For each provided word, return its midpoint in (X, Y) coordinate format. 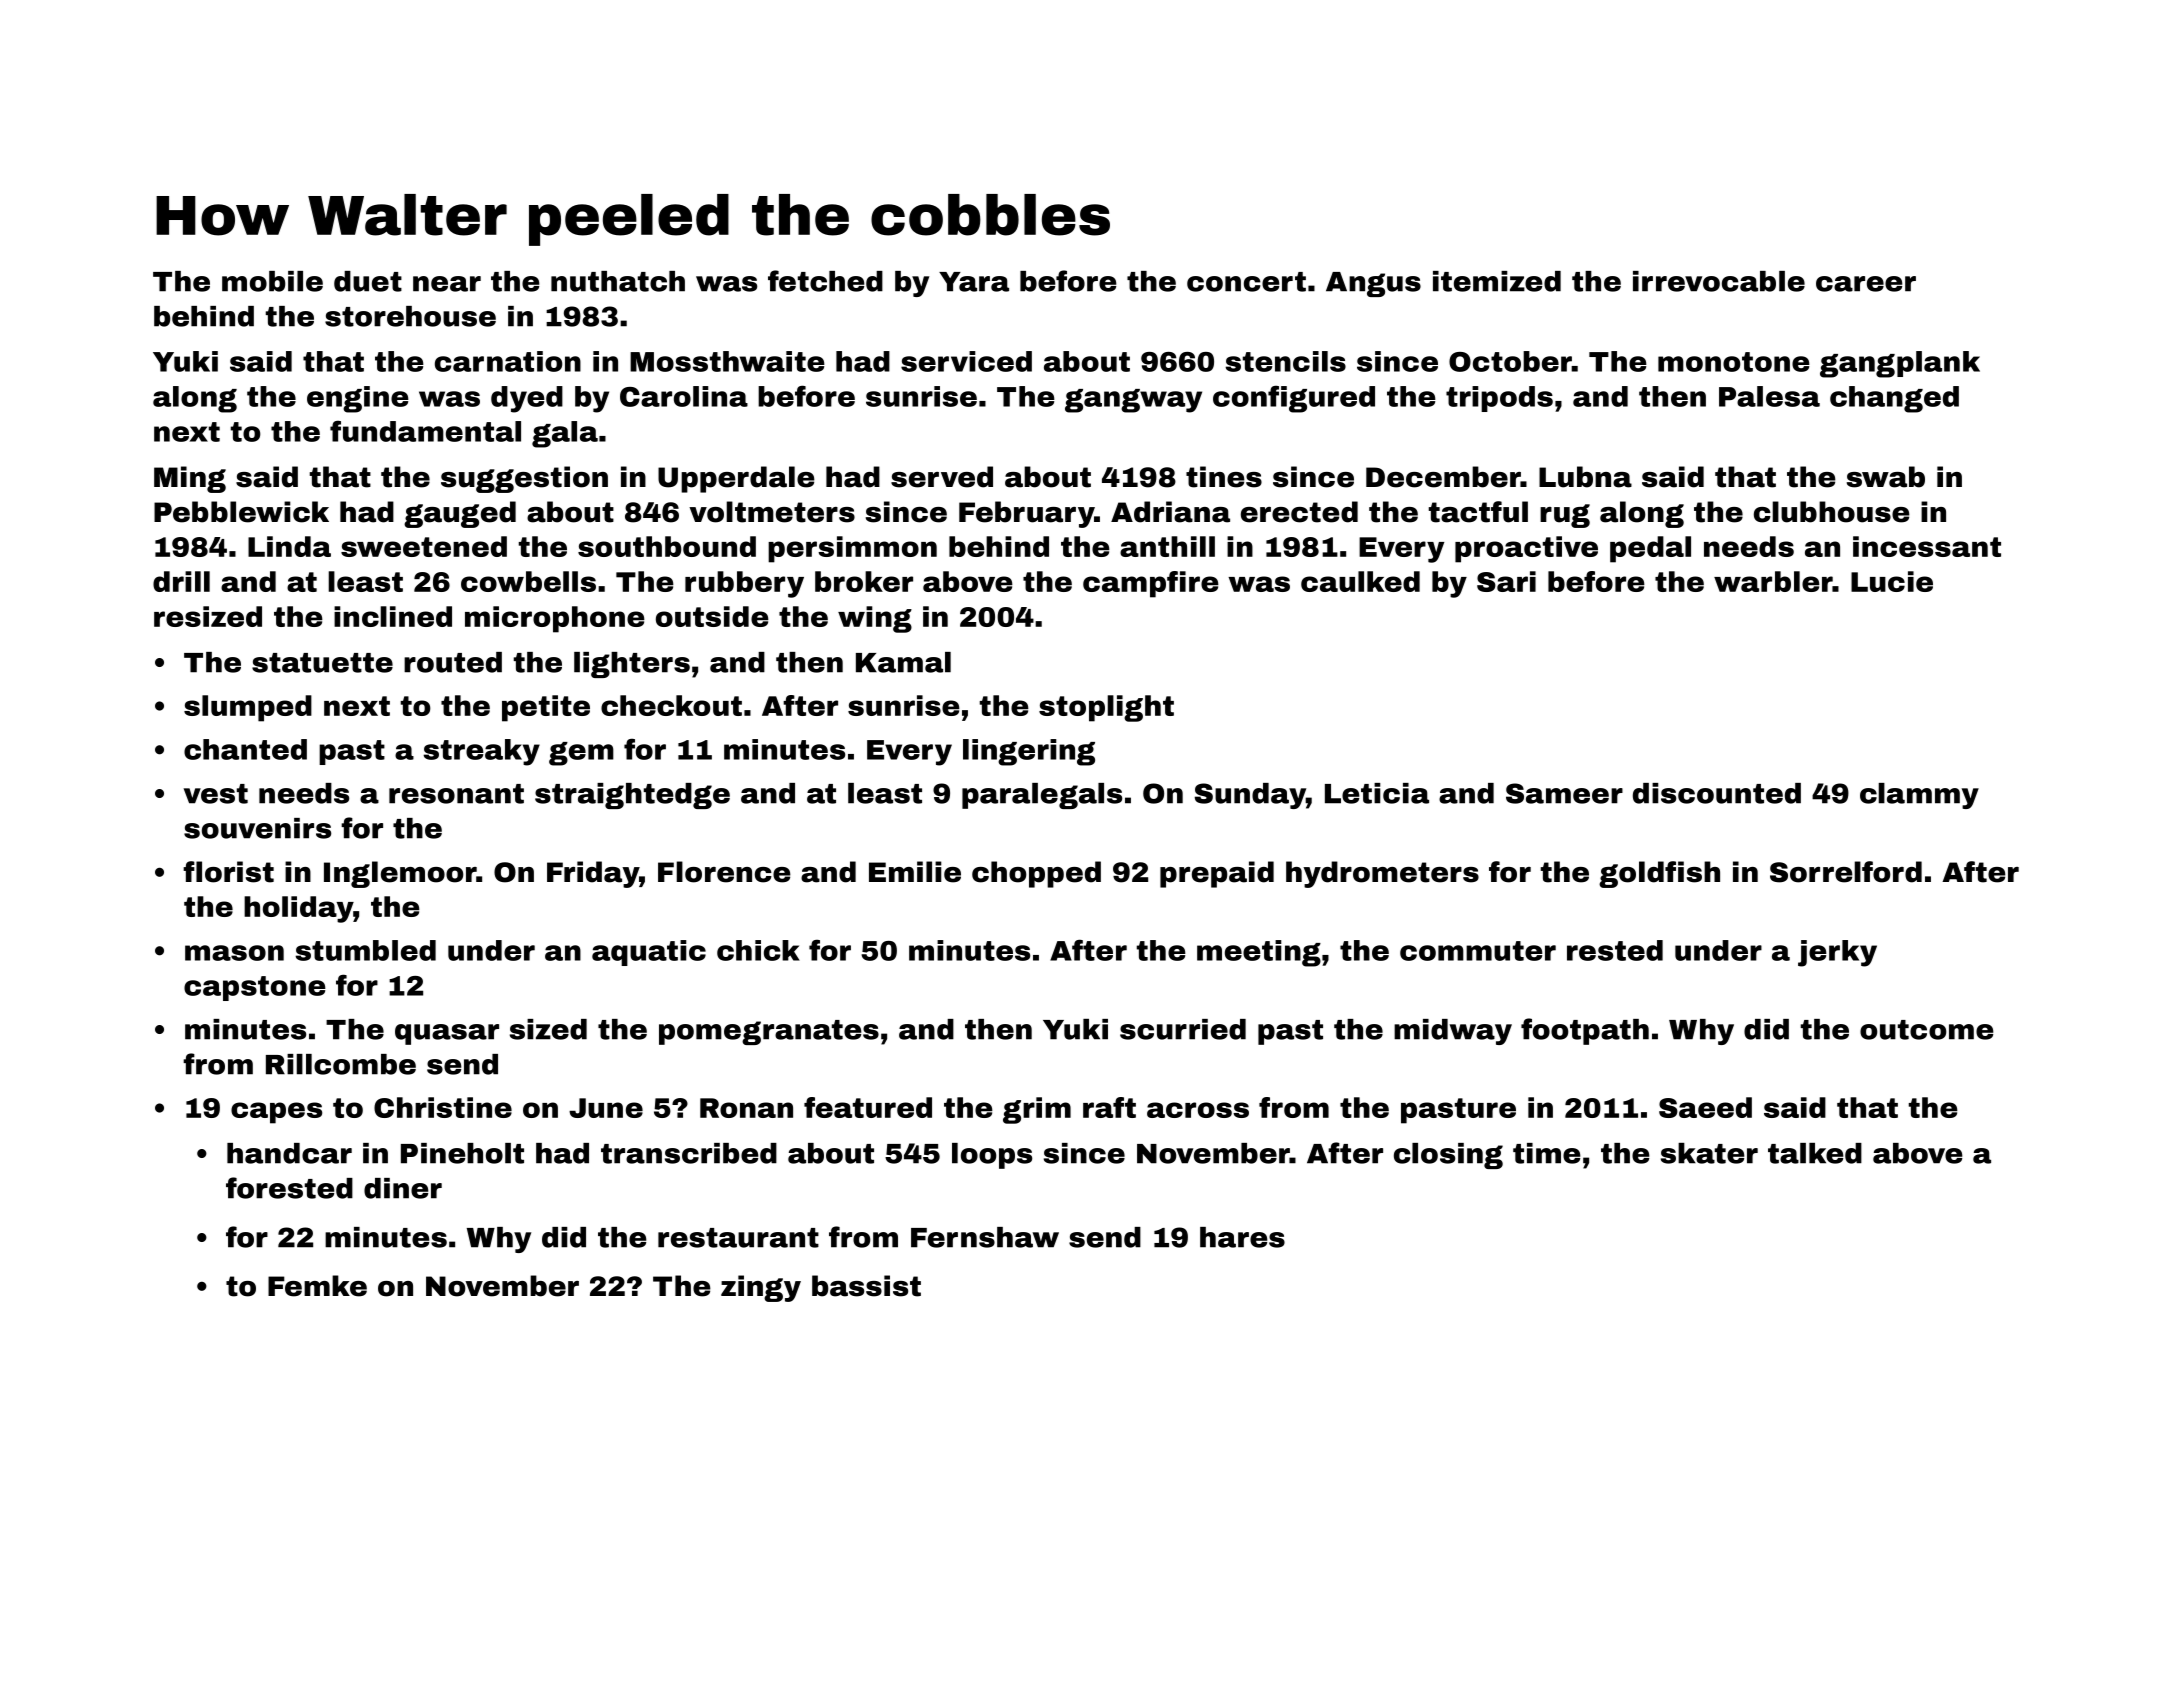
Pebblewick (241, 512)
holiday (298, 909)
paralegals (1042, 796)
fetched (825, 281)
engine (358, 399)
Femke (317, 1286)
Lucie (1892, 581)
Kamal (903, 662)
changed (1894, 399)
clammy (1919, 796)
